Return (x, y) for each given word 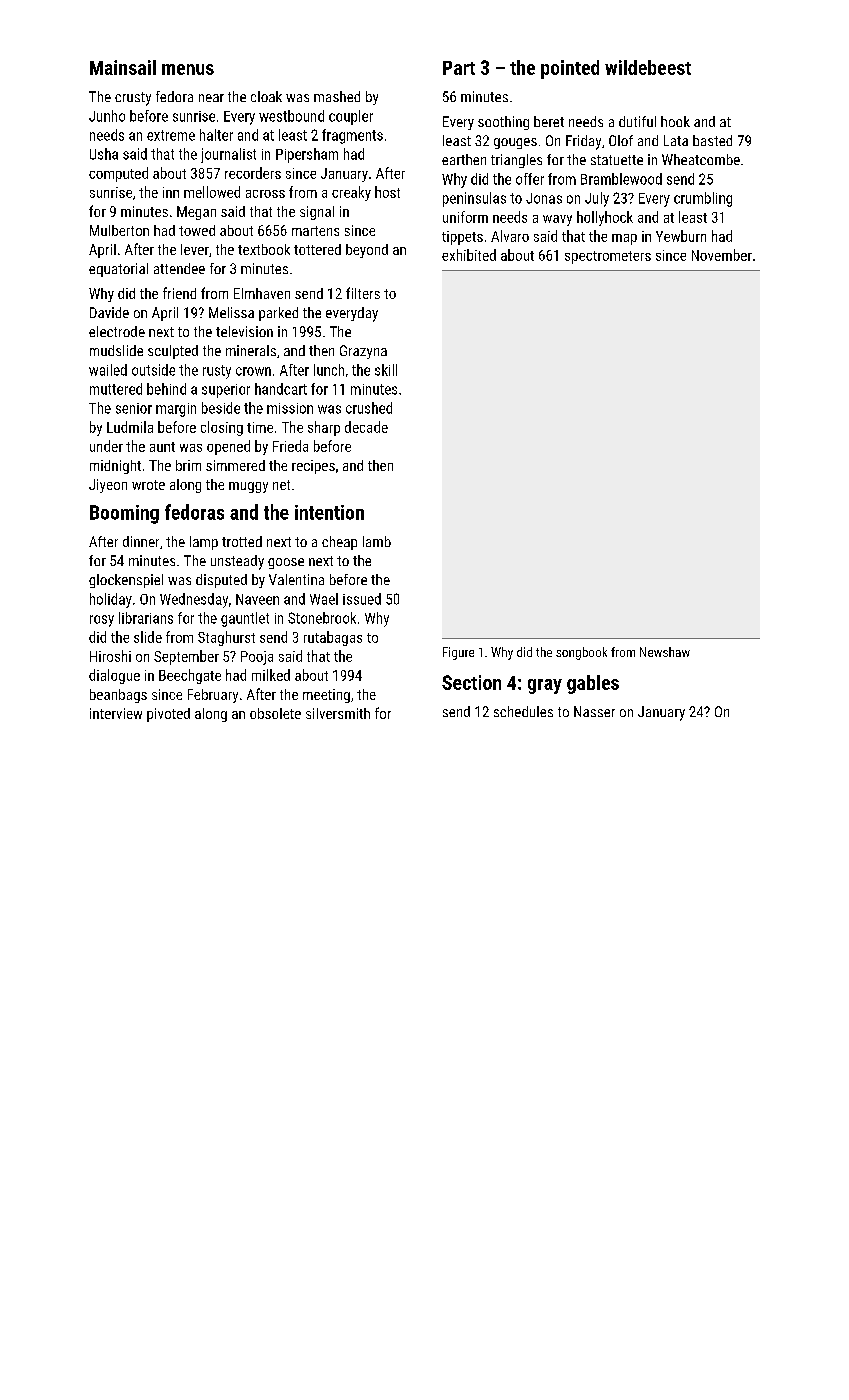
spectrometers (608, 257)
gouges (515, 143)
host (387, 192)
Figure (458, 653)
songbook (581, 653)
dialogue (114, 676)
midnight (115, 467)
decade (366, 427)
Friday (583, 142)
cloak (266, 96)
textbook (264, 249)
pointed (570, 69)
